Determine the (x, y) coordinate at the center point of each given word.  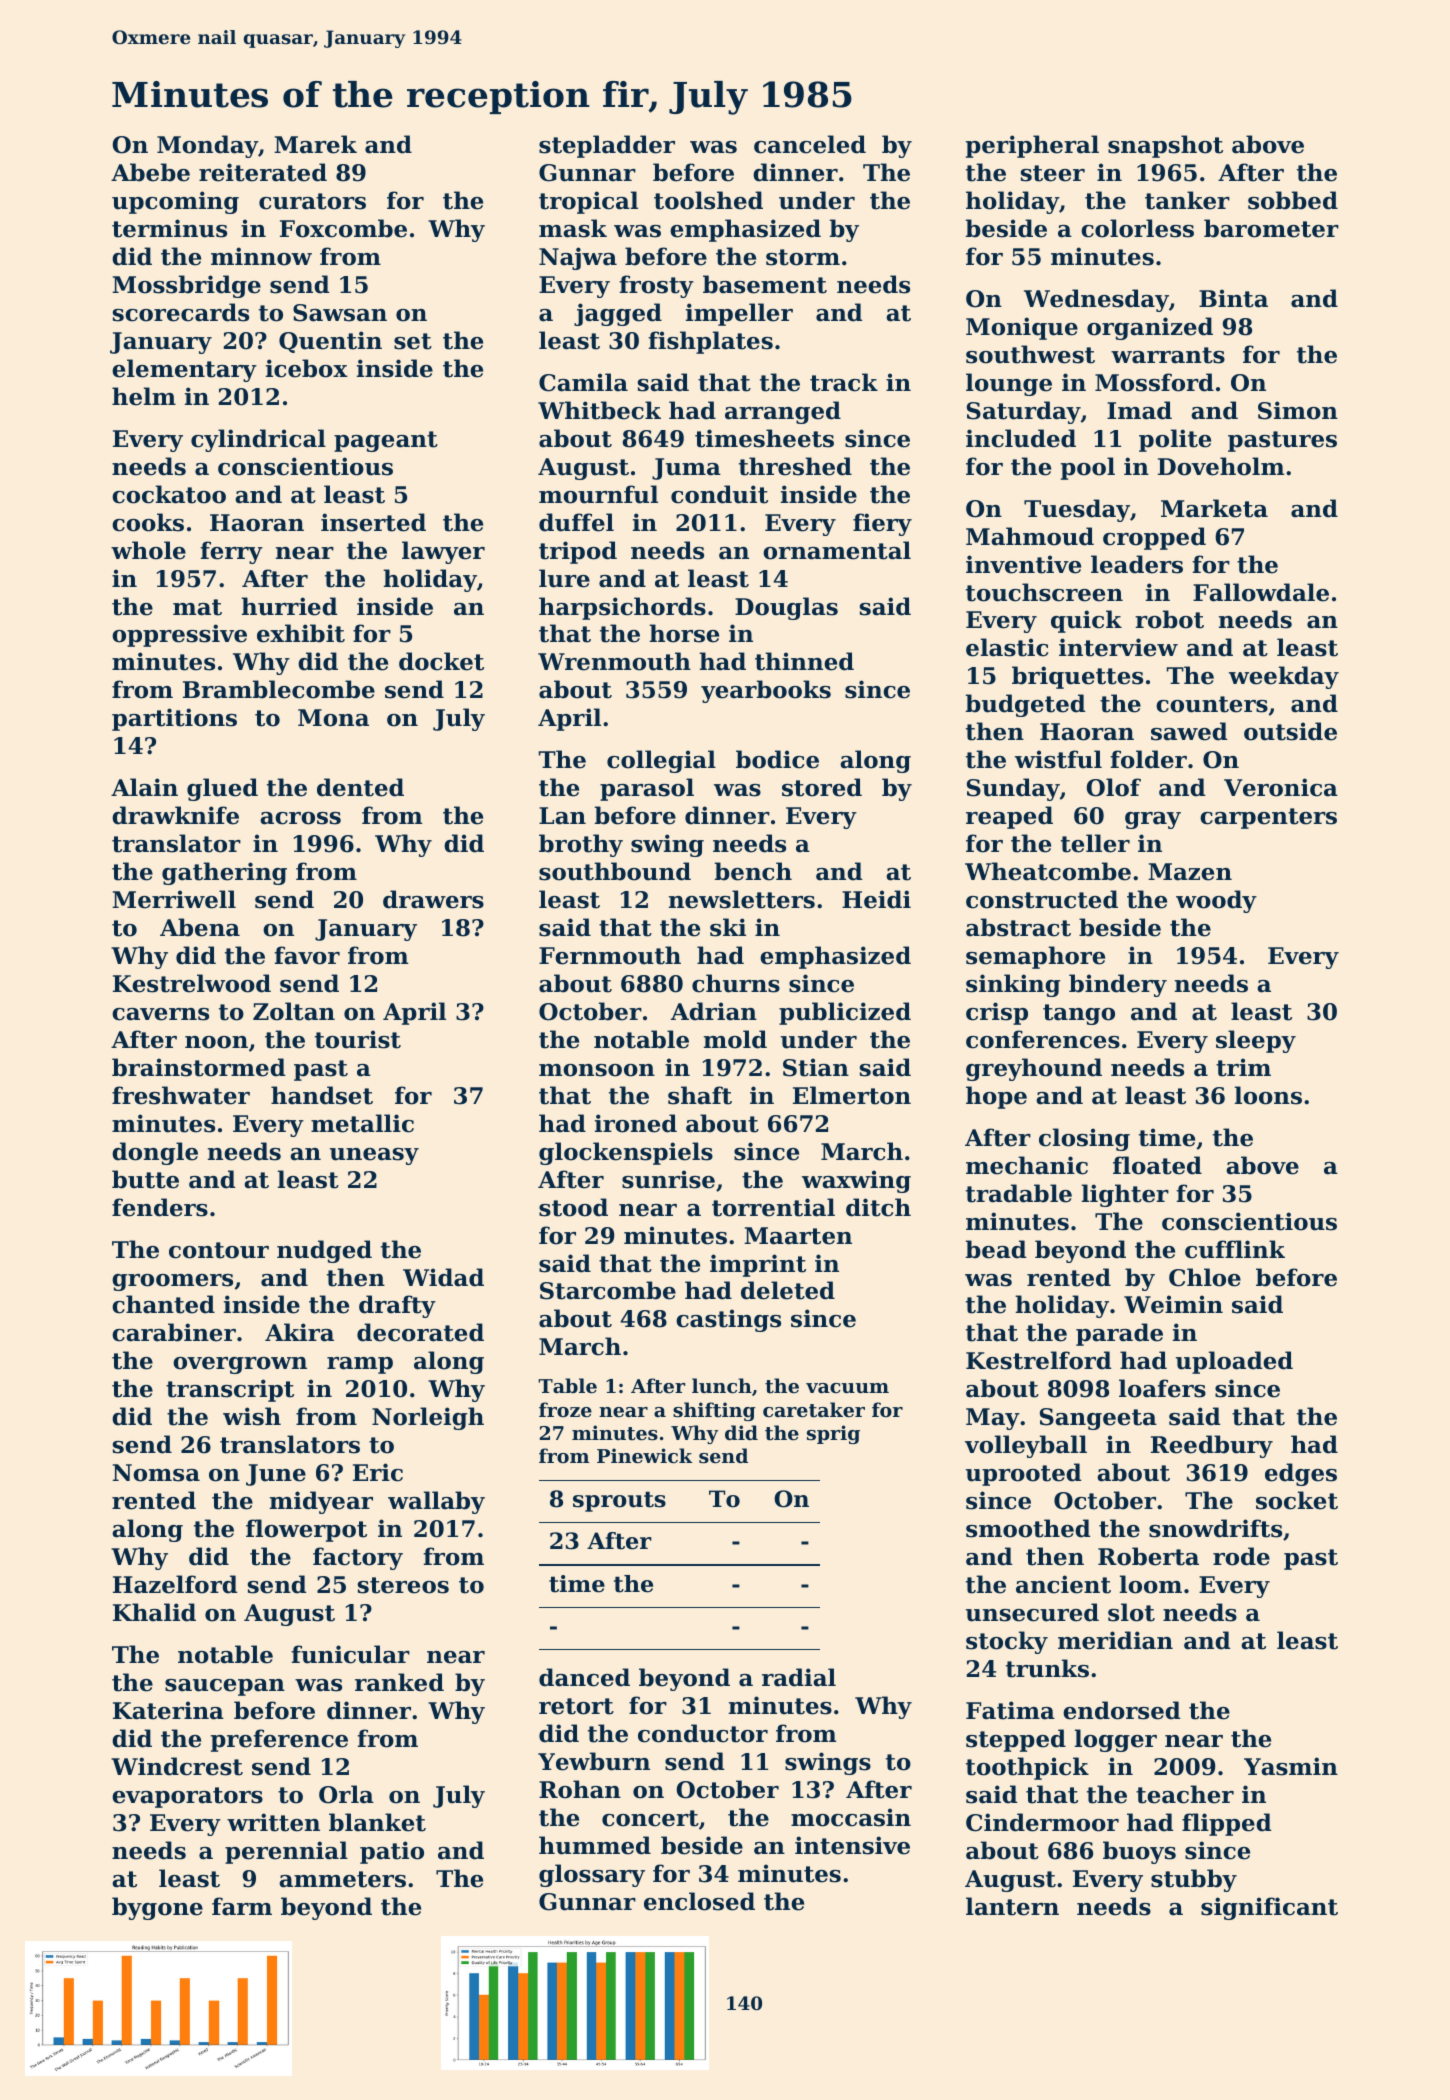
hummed (595, 1845)
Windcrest (177, 1766)
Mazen (1190, 872)
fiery (882, 524)
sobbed (1293, 200)
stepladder (607, 146)
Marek (315, 144)
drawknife (175, 815)
